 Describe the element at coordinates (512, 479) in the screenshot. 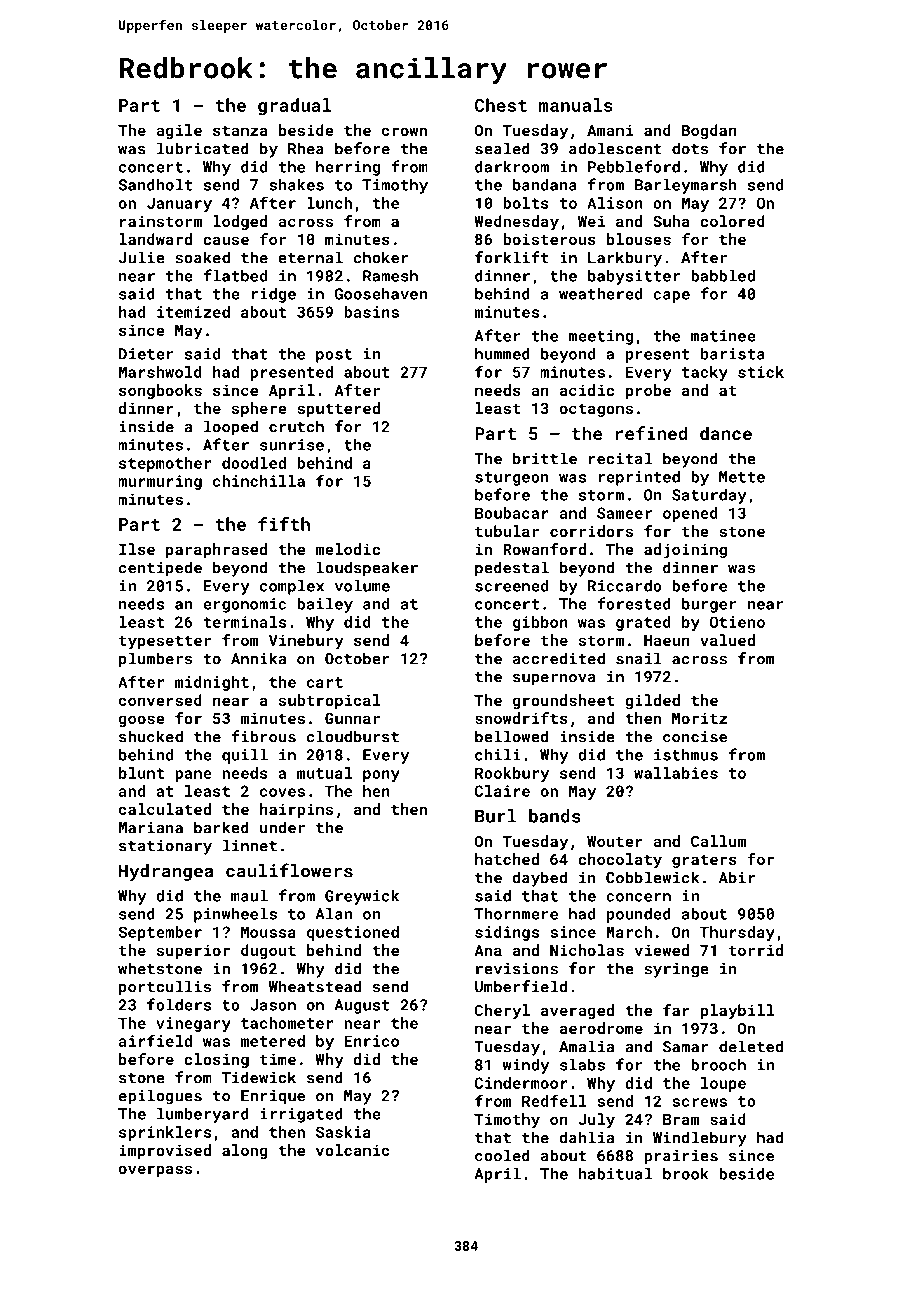

I see `sturgeon` at that location.
